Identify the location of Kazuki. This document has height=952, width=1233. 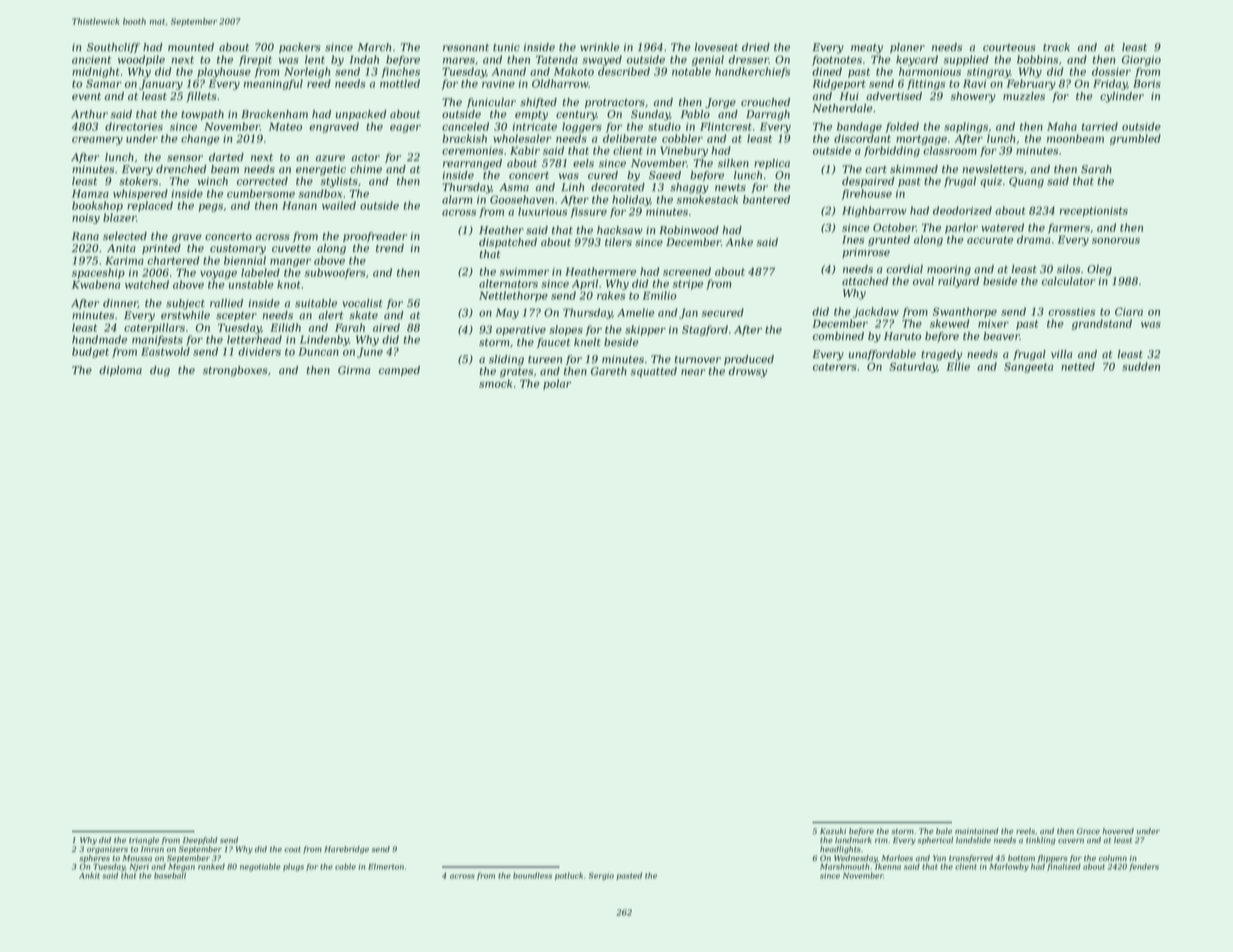
(833, 831).
